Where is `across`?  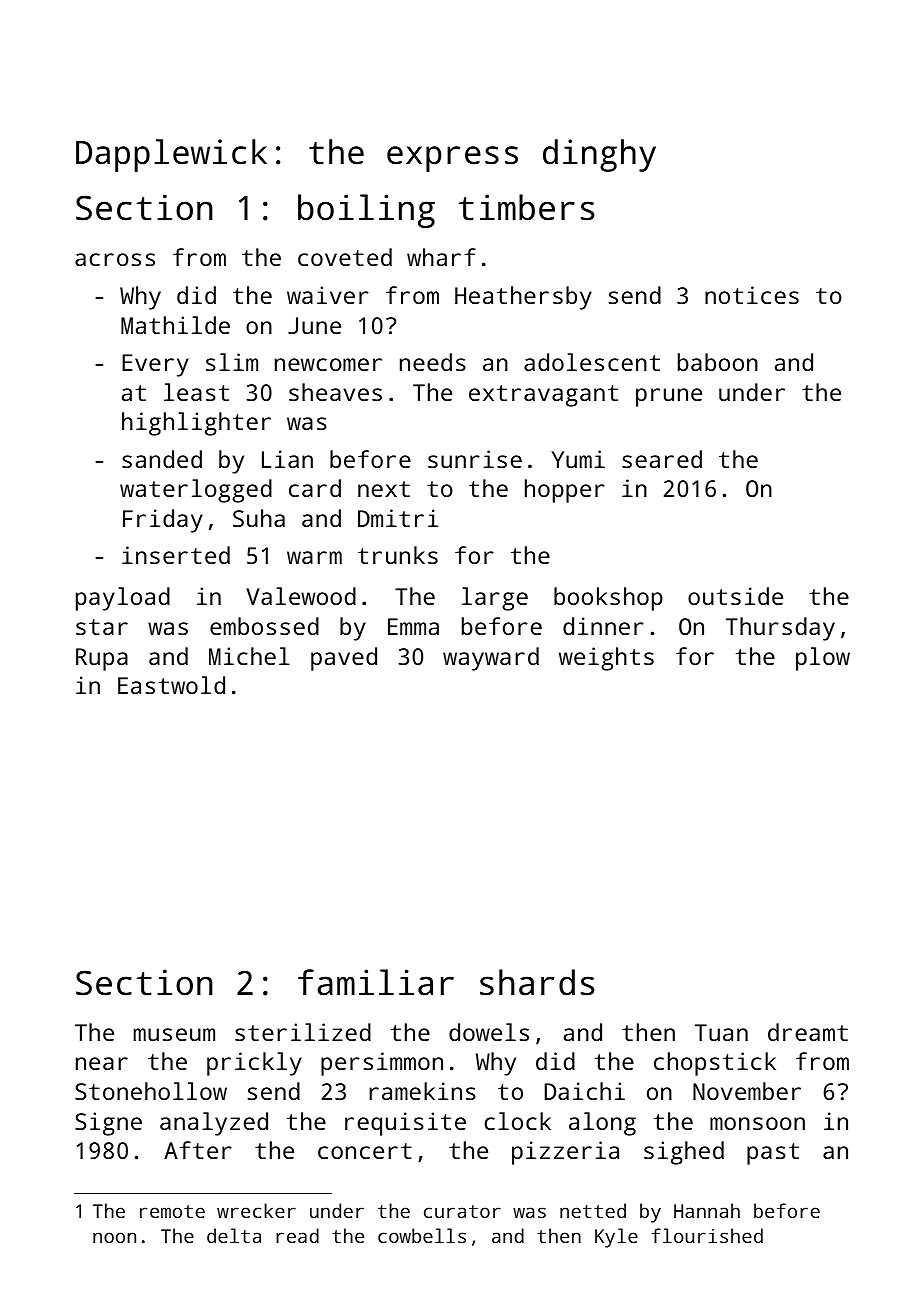 across is located at coordinates (115, 259).
